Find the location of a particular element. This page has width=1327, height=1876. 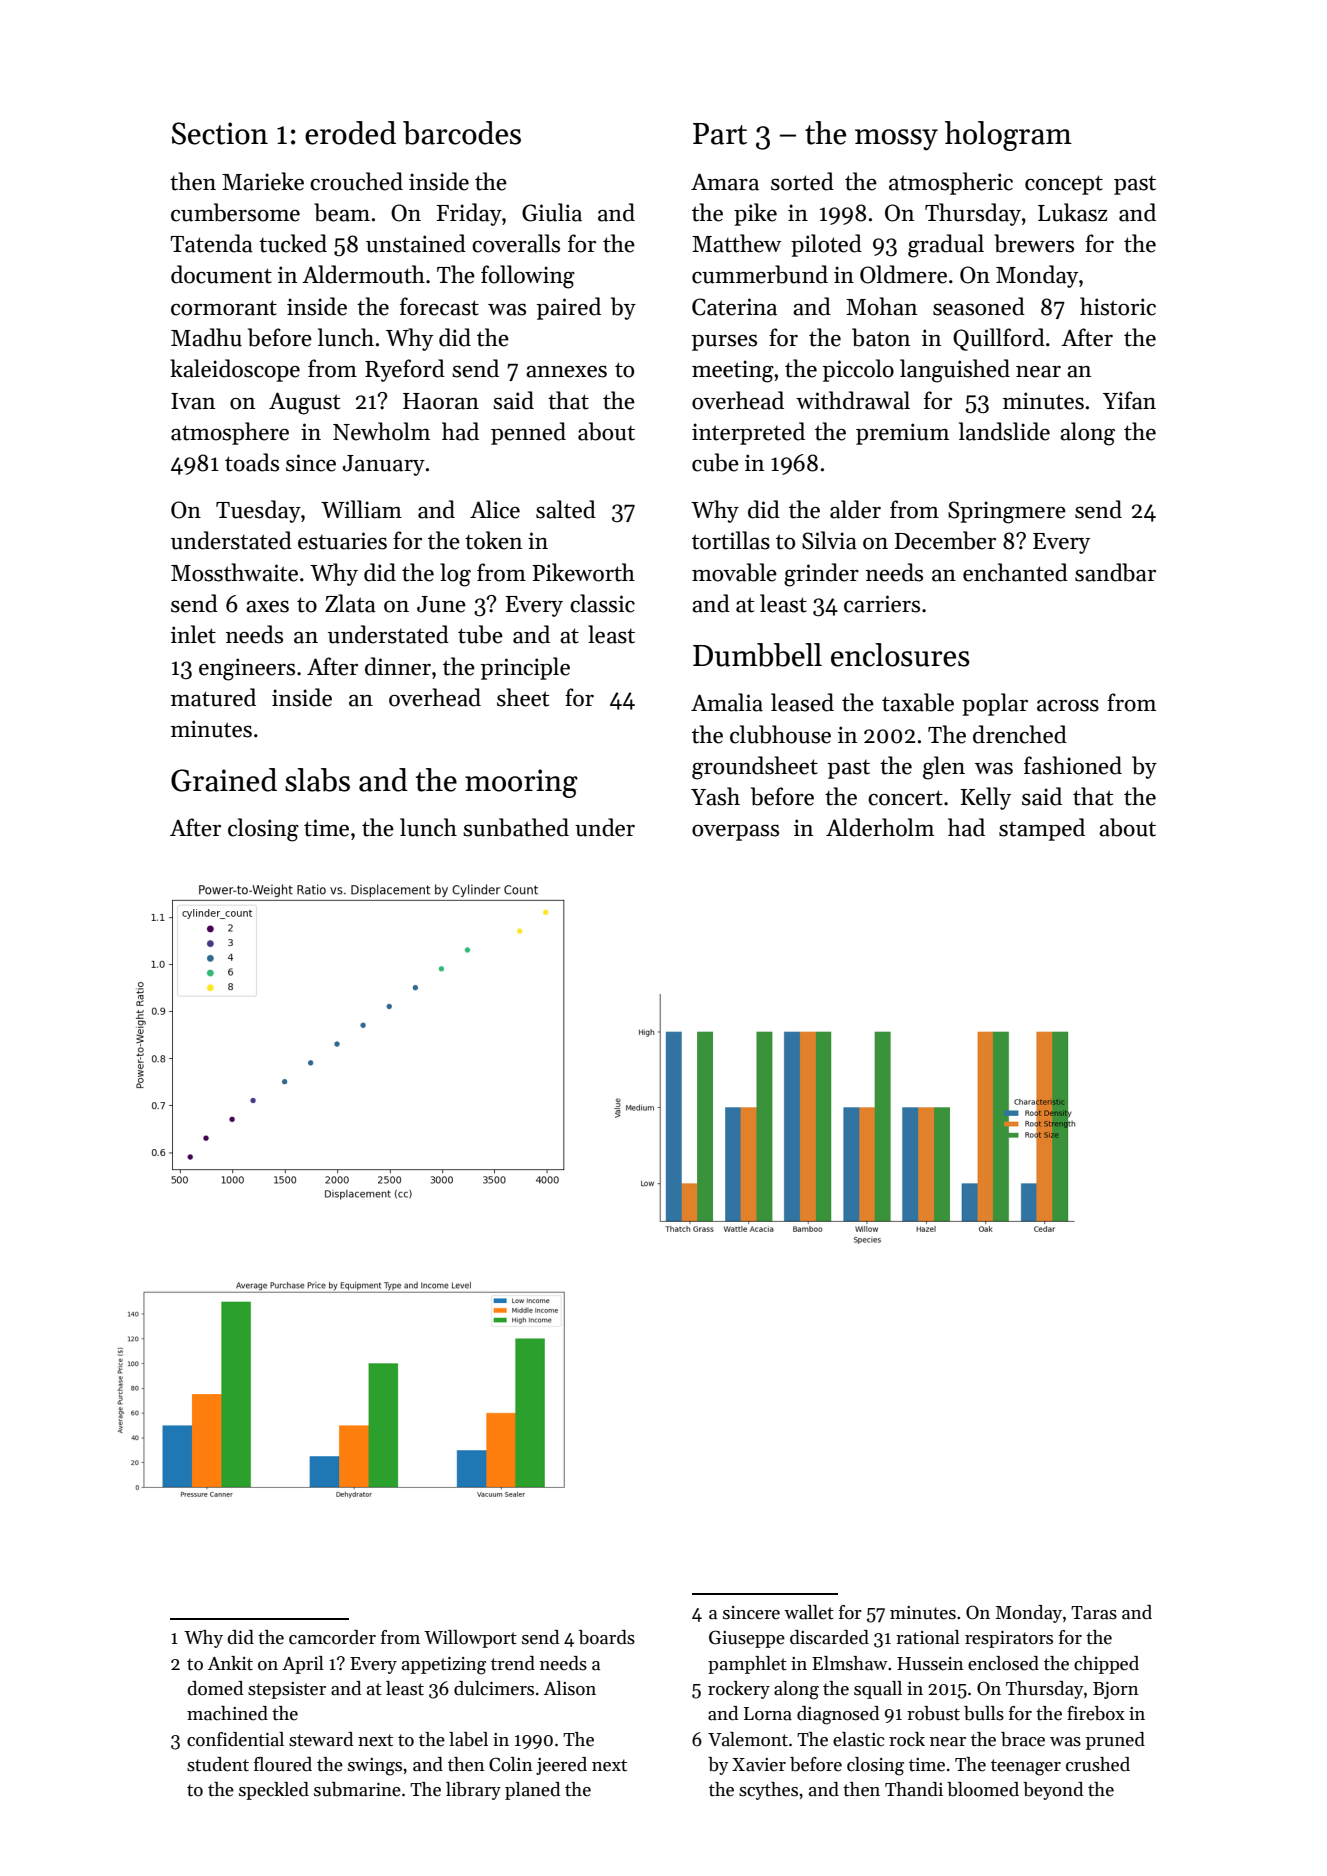

Taras is located at coordinates (1094, 1613).
